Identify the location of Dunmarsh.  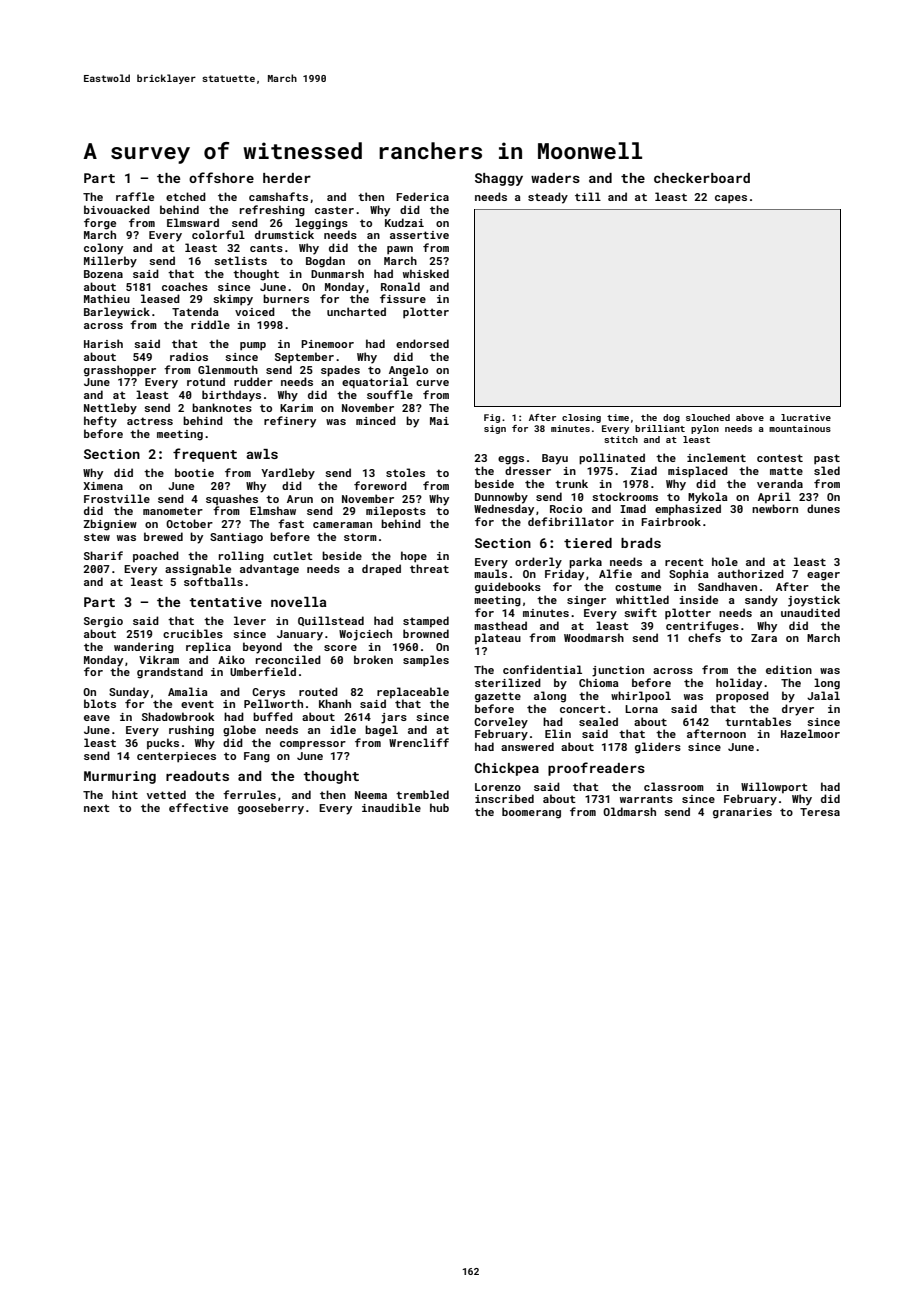
(337, 273).
